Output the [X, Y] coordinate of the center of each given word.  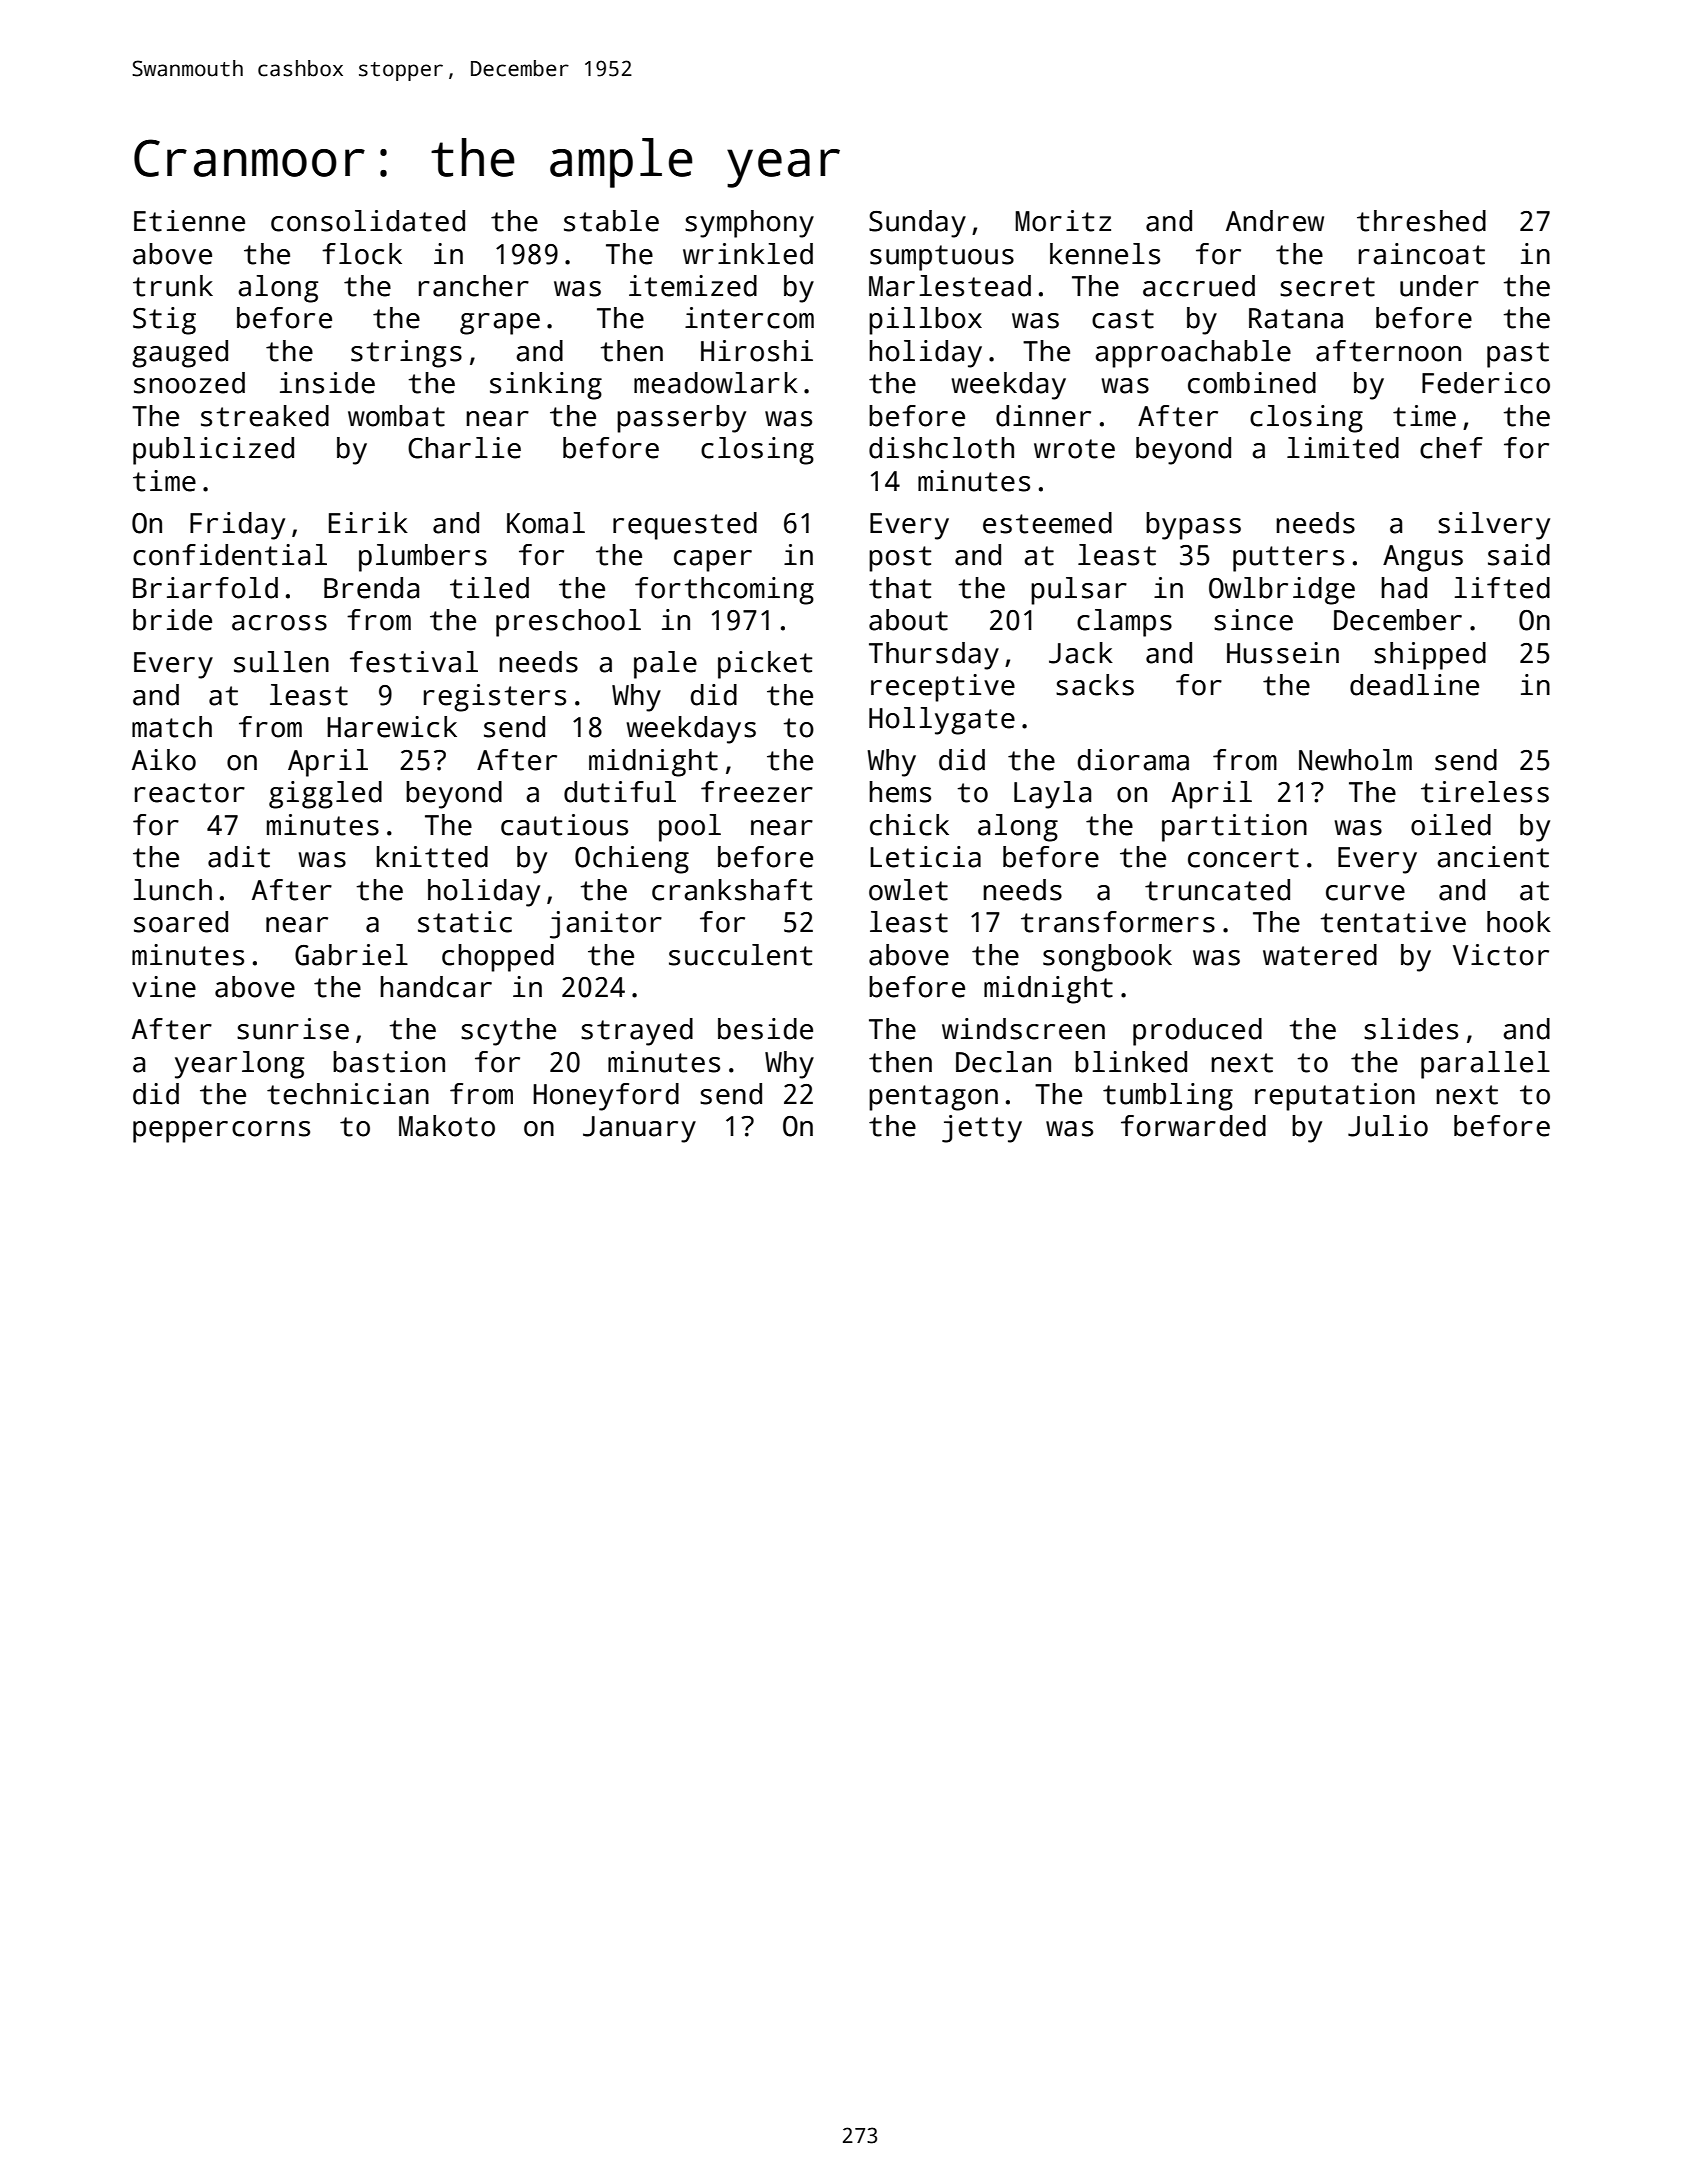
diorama [1133, 760]
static [465, 922]
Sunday [917, 224]
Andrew [1275, 221]
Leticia [925, 857]
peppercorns [221, 1132]
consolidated [368, 221]
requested [685, 526]
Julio [1388, 1126]
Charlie [464, 448]
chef [1451, 448]
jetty [982, 1129]
